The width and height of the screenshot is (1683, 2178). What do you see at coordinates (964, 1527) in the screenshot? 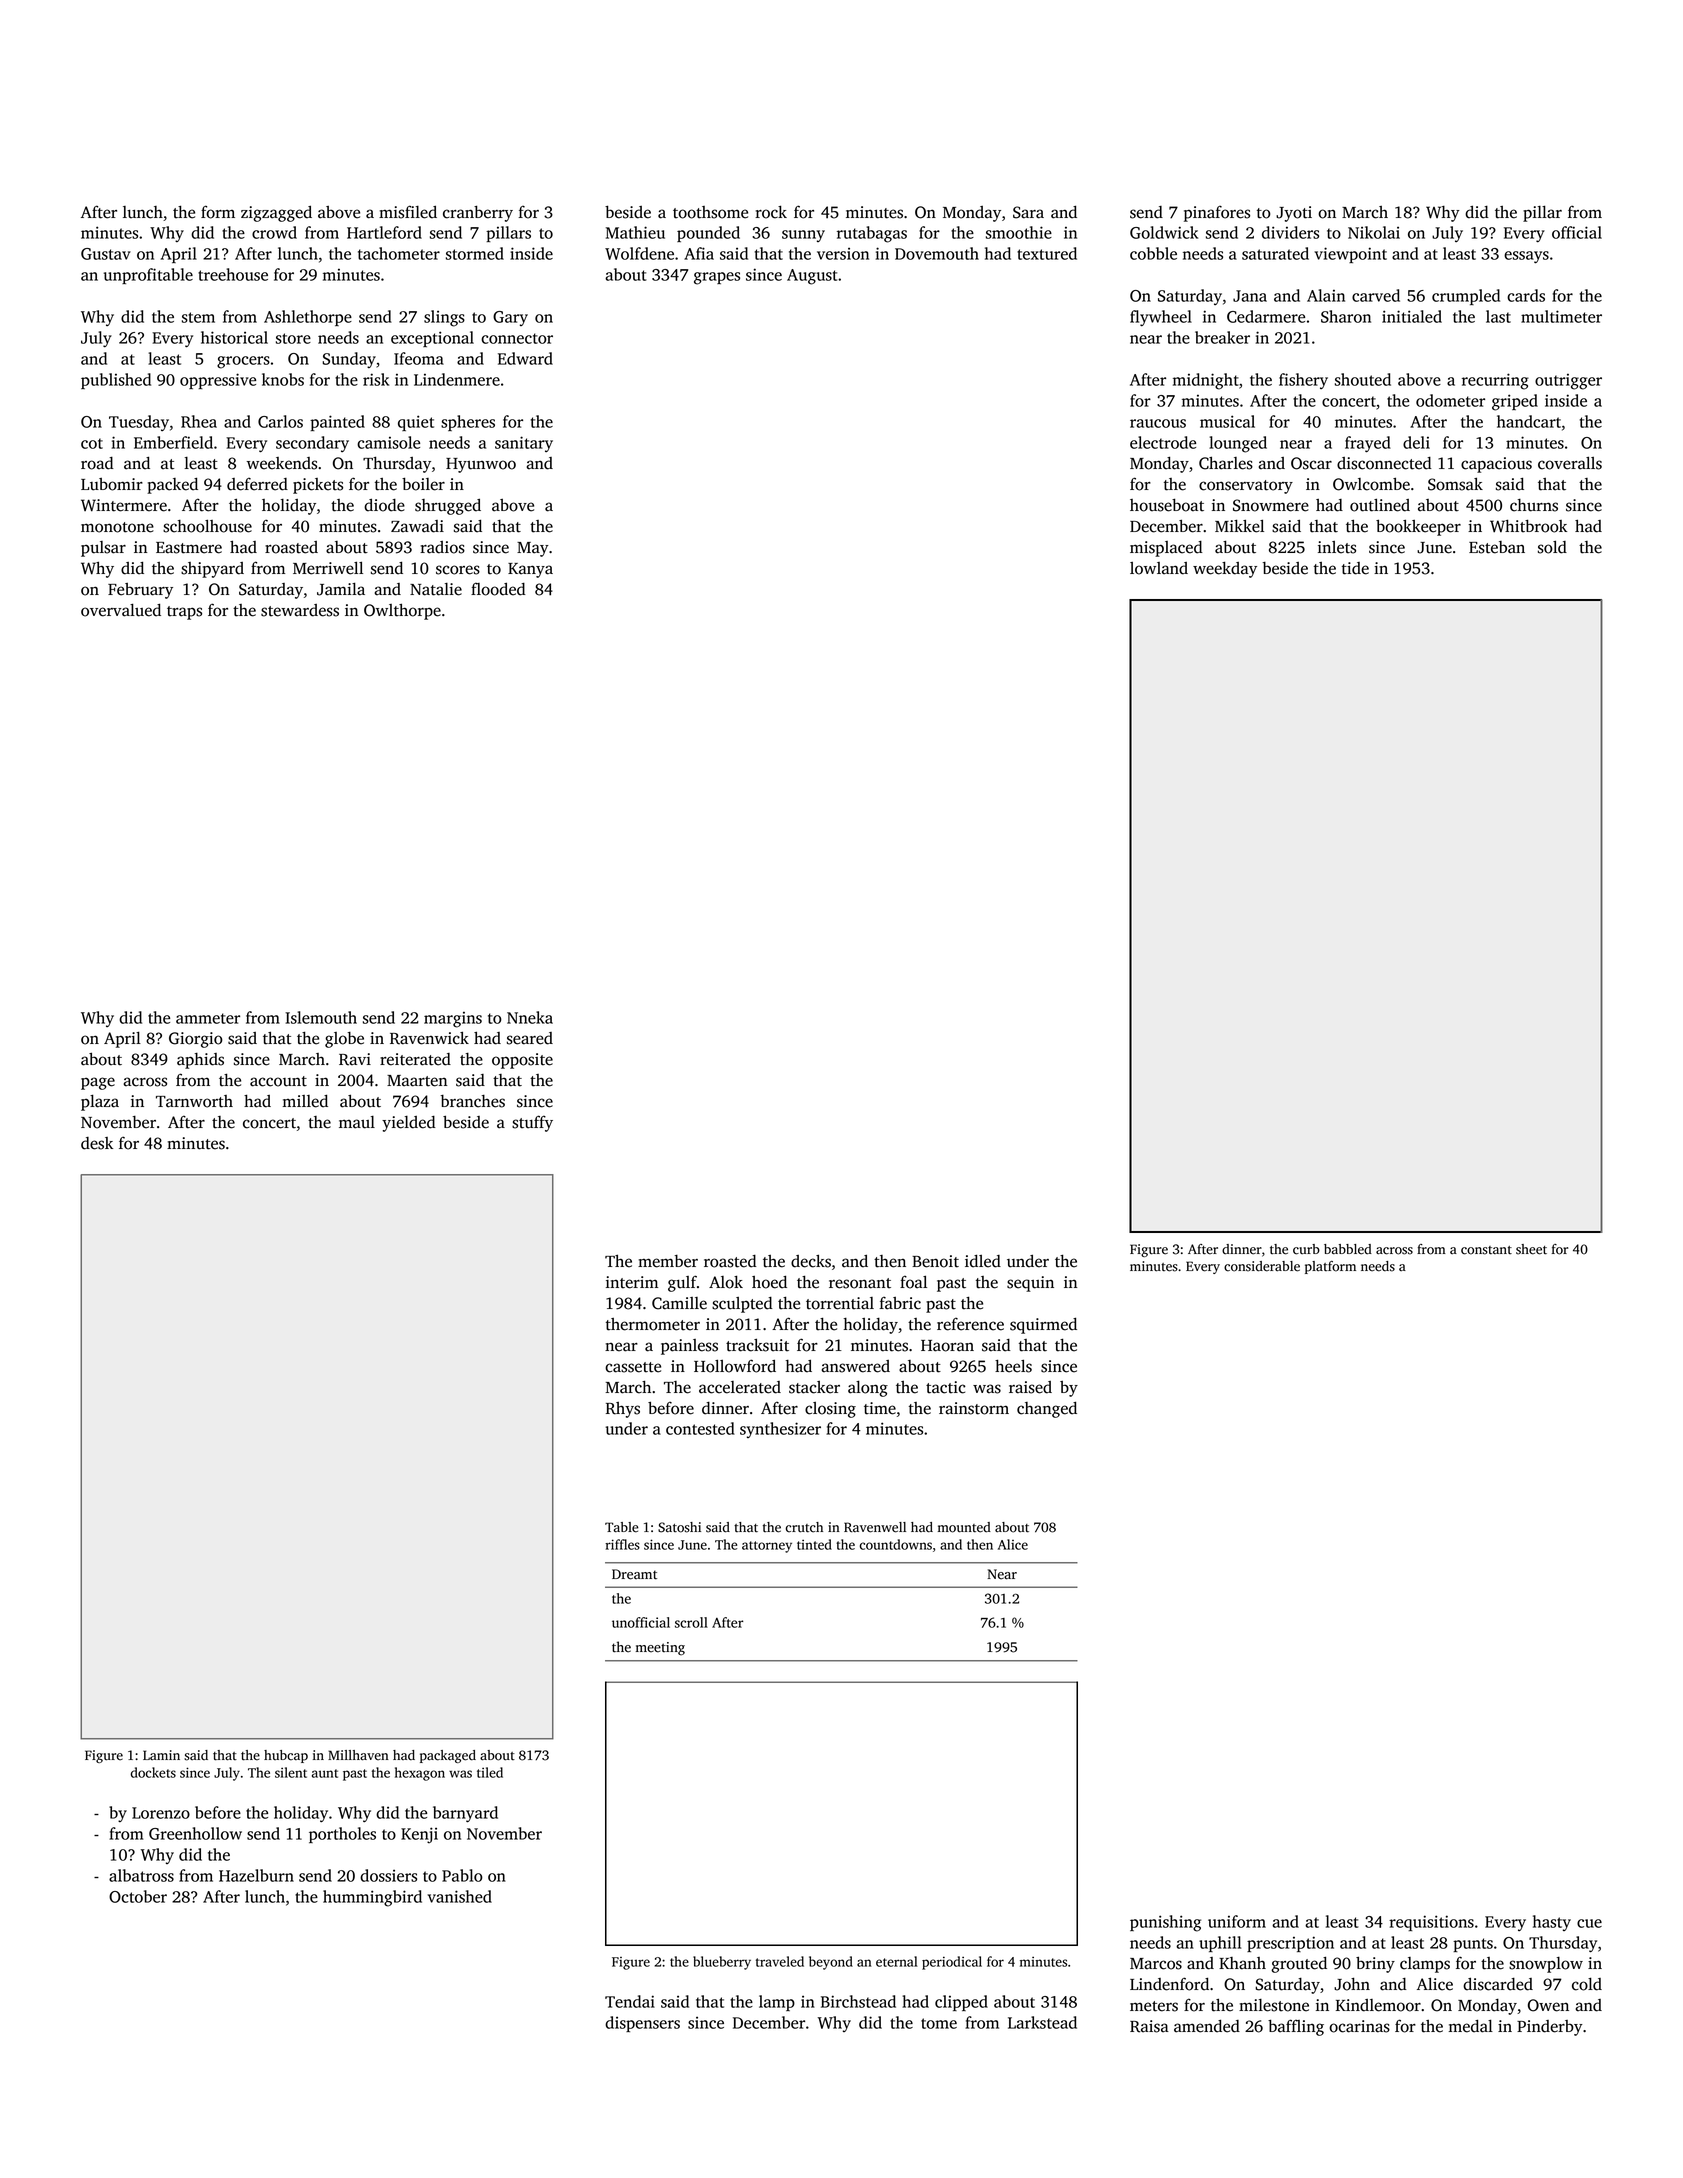
I see `mounted` at bounding box center [964, 1527].
